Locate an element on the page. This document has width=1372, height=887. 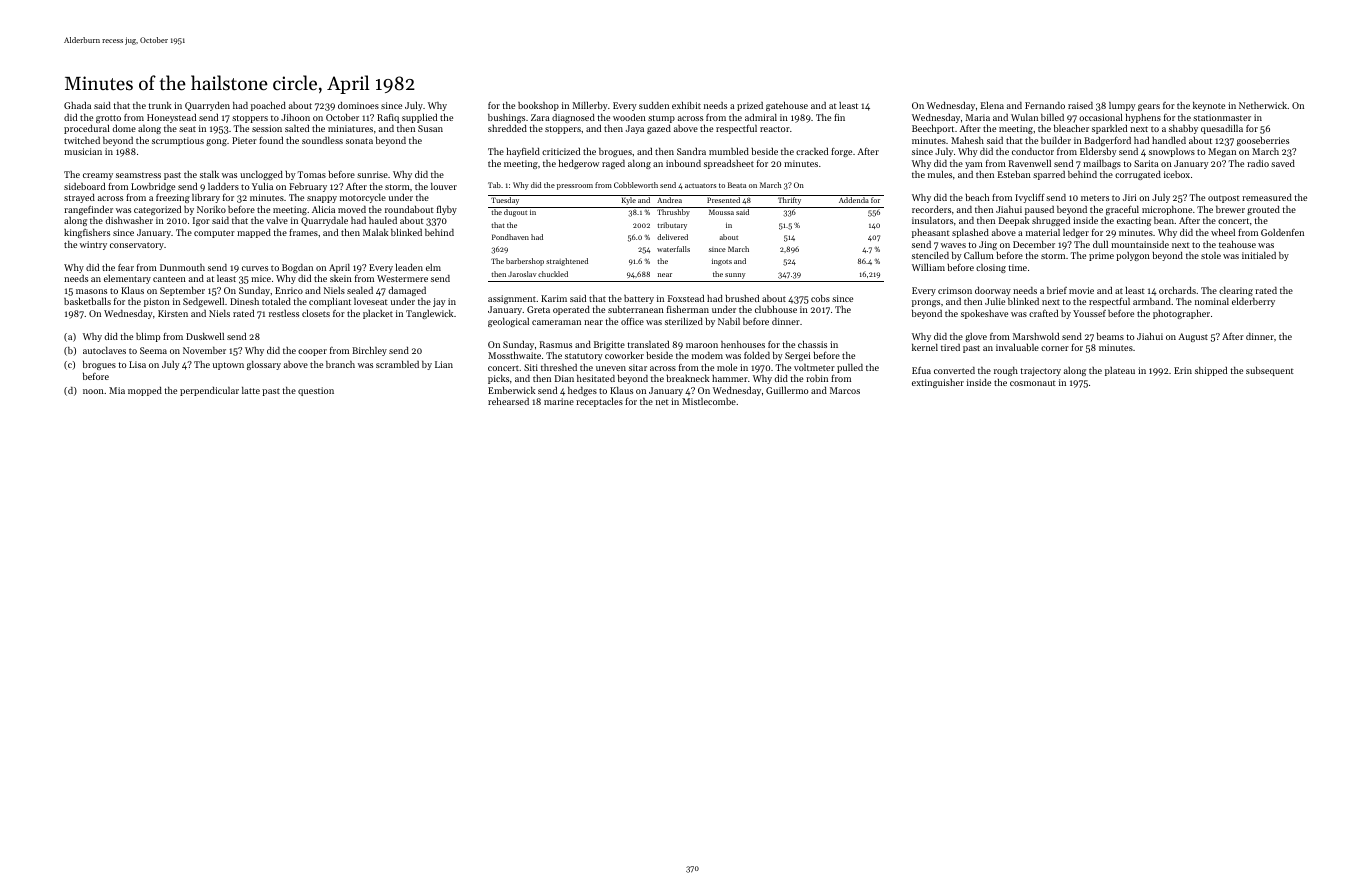
question is located at coordinates (316, 391).
